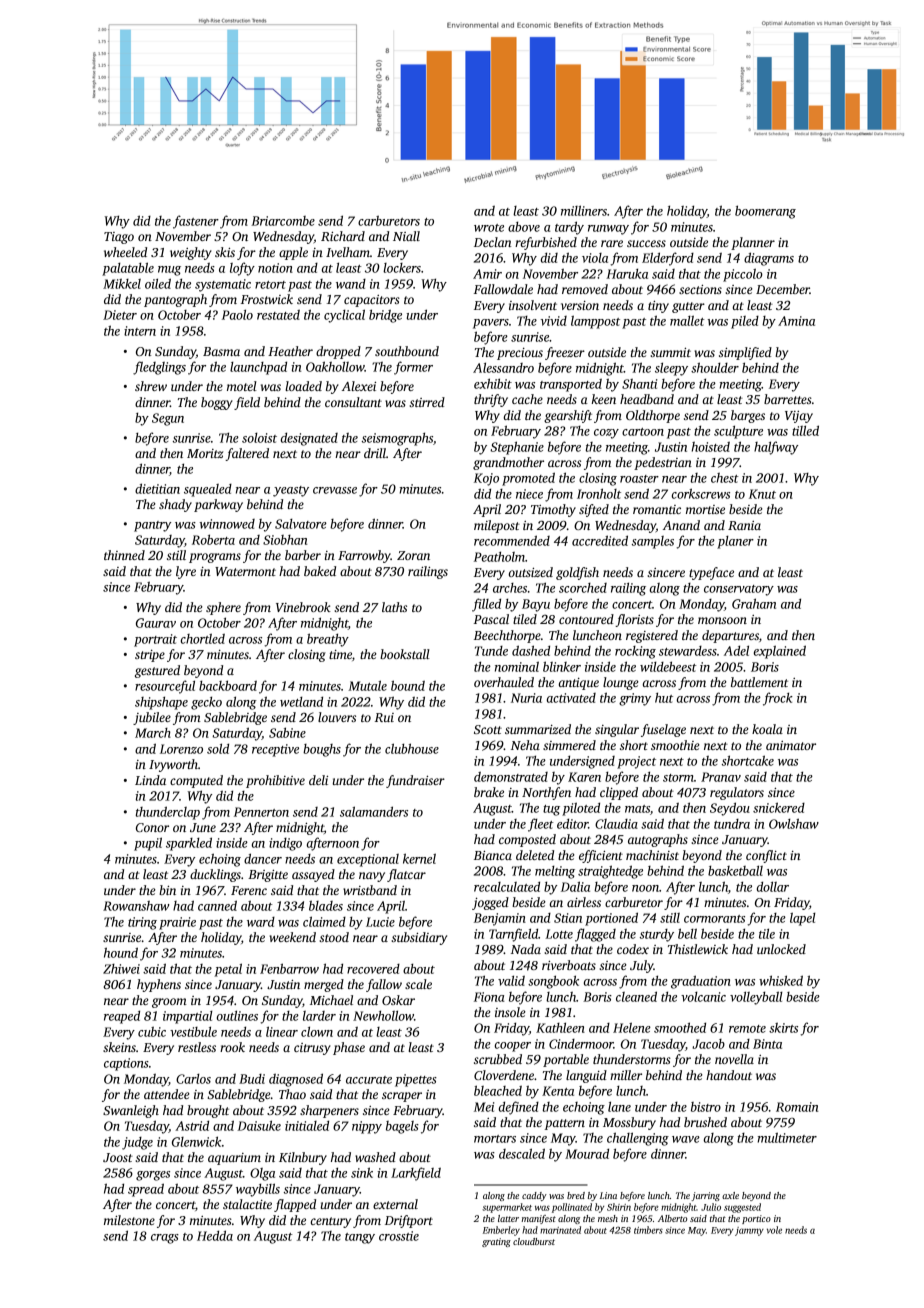  Describe the element at coordinates (569, 228) in the document. I see `tardy` at that location.
